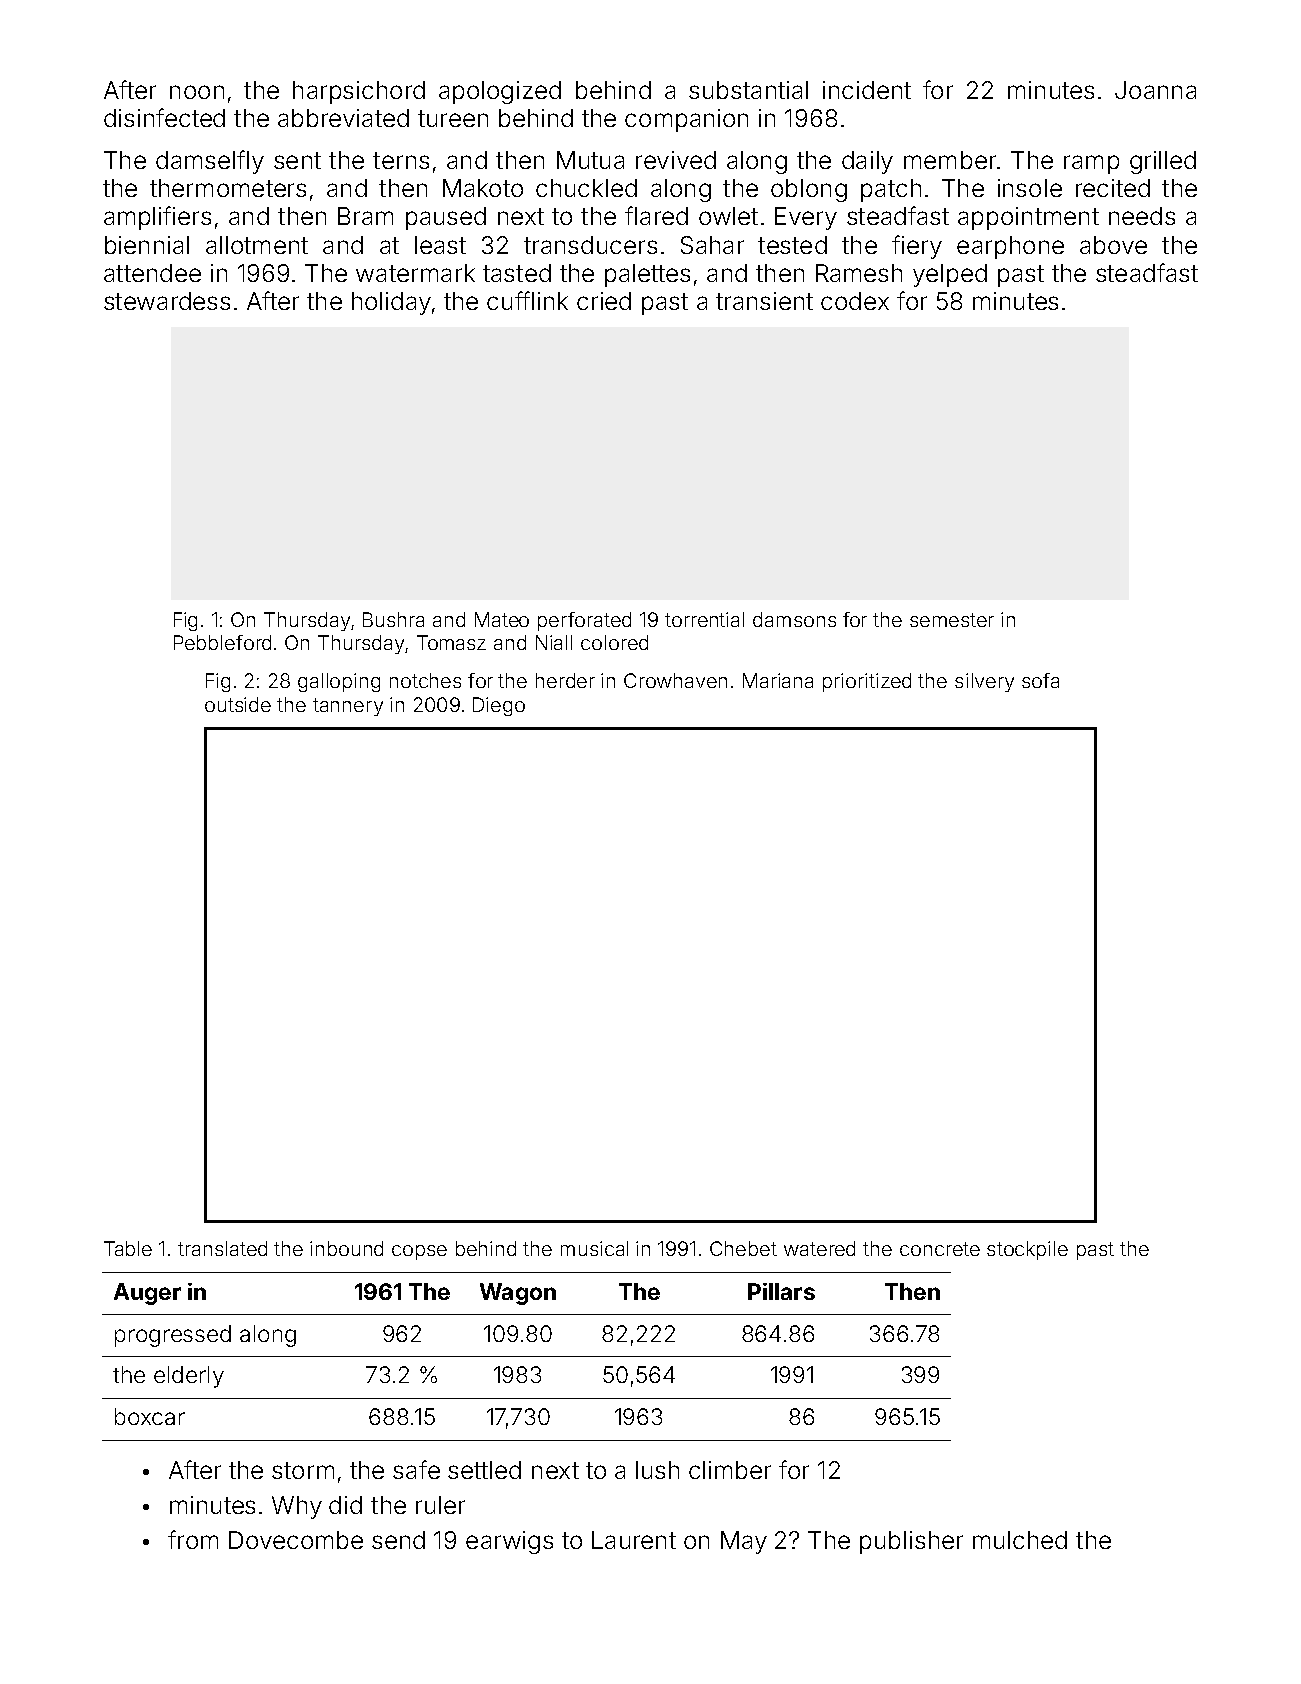  Describe the element at coordinates (743, 1248) in the image. I see `Chebet` at that location.
